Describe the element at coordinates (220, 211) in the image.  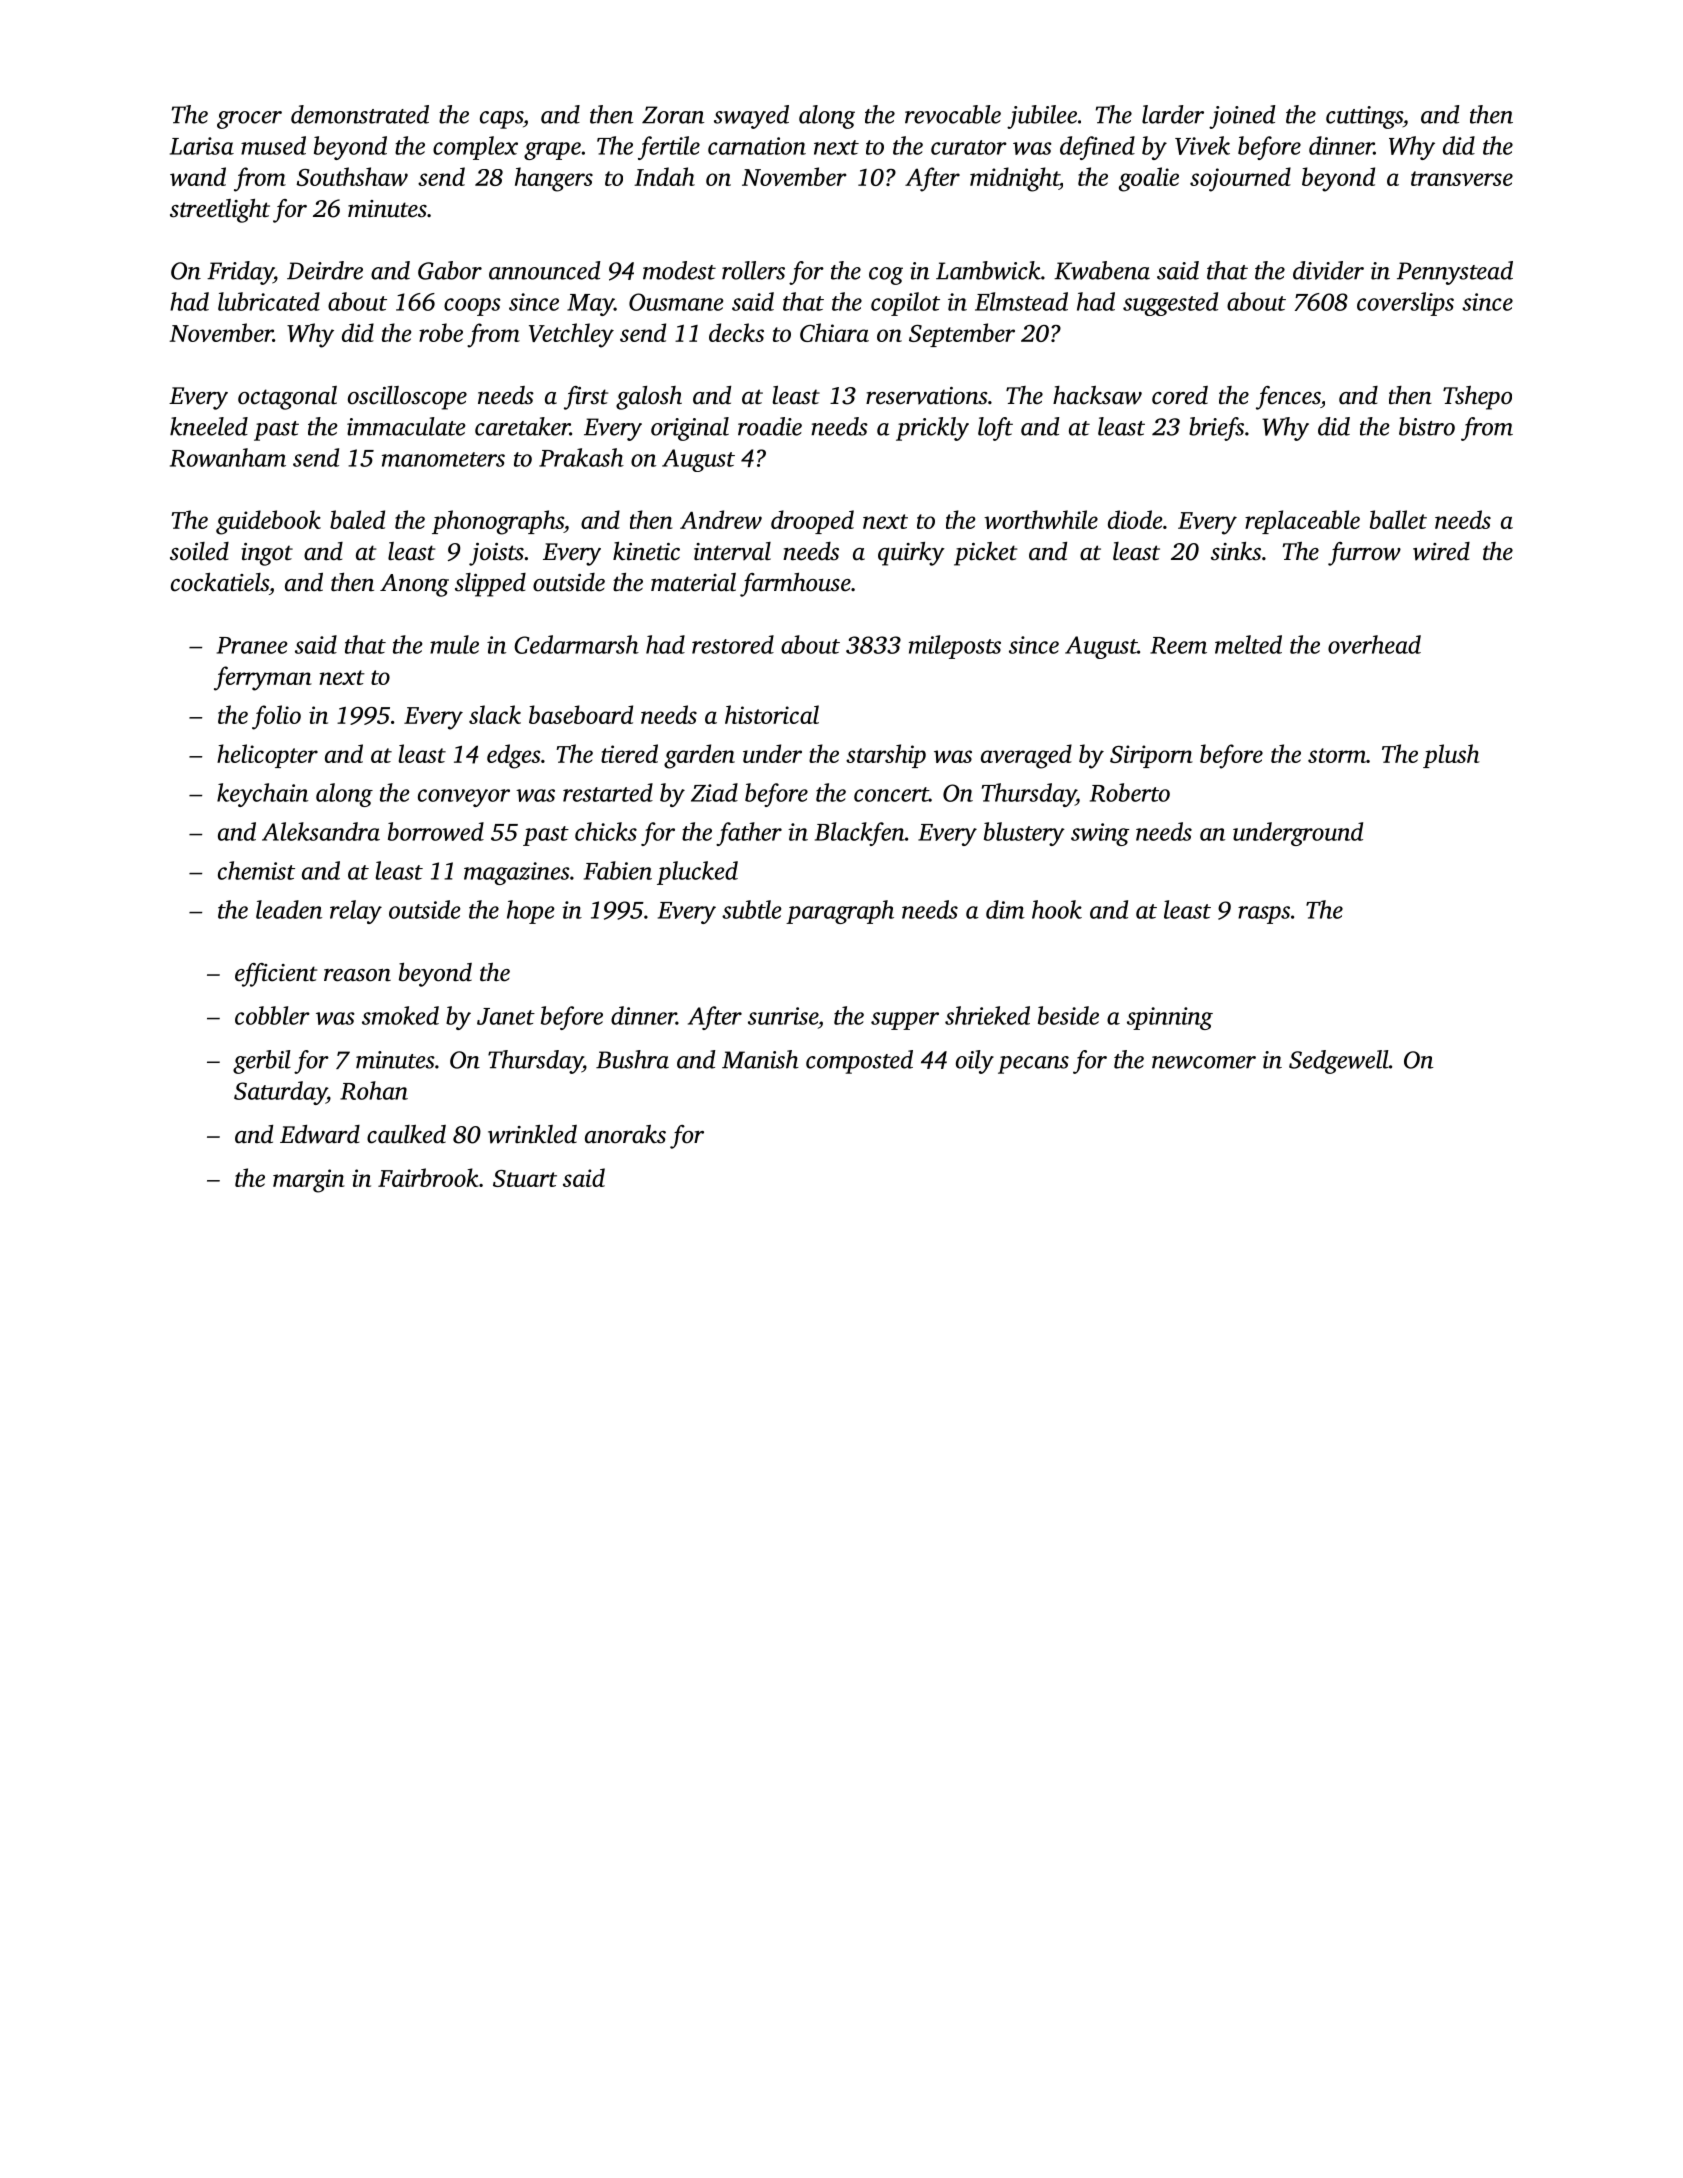
I see `streetlight` at that location.
